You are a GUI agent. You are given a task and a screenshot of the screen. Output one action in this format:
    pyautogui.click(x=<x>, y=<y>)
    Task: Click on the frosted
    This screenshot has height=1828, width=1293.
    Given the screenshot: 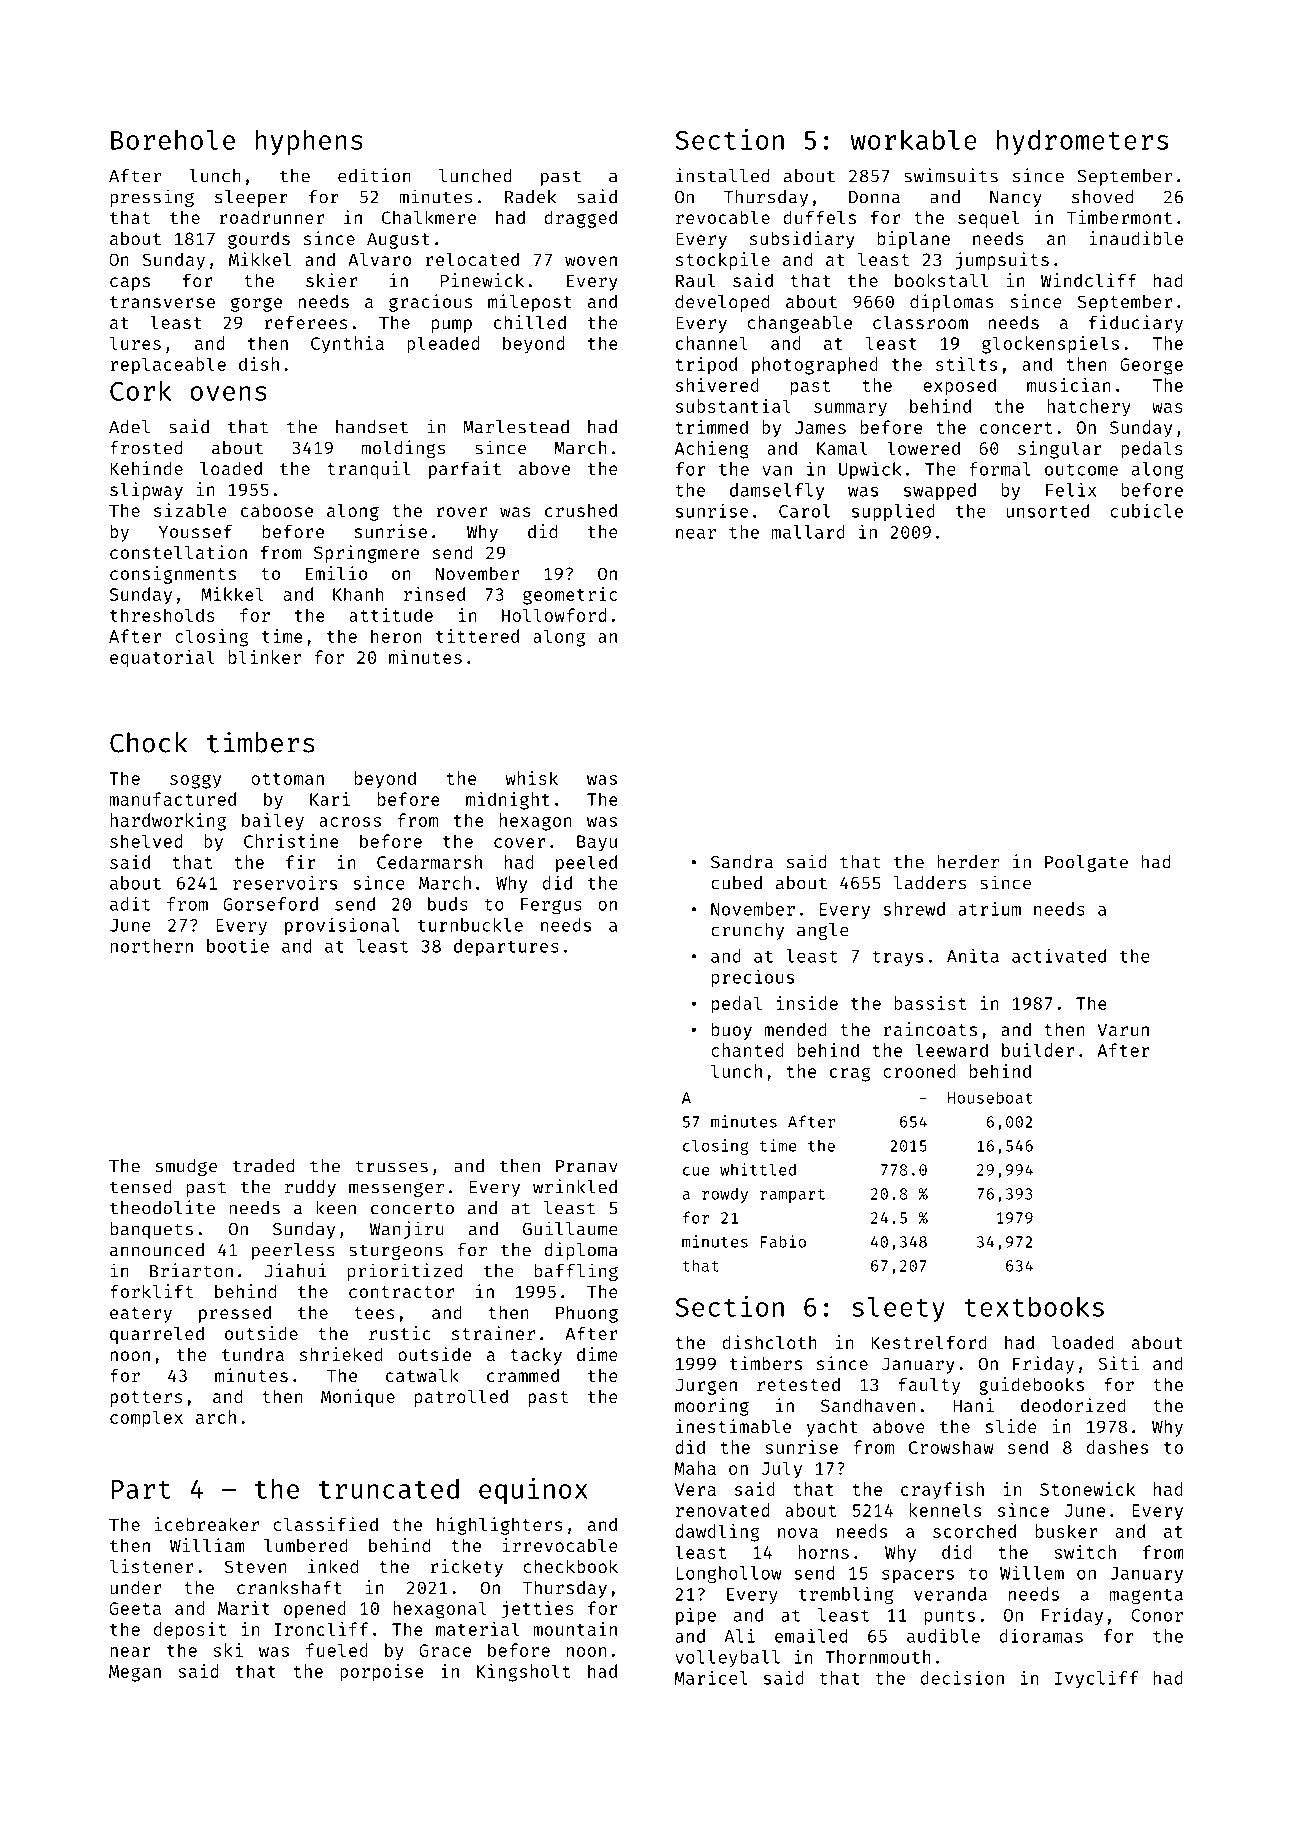 What is the action you would take?
    pyautogui.click(x=146, y=448)
